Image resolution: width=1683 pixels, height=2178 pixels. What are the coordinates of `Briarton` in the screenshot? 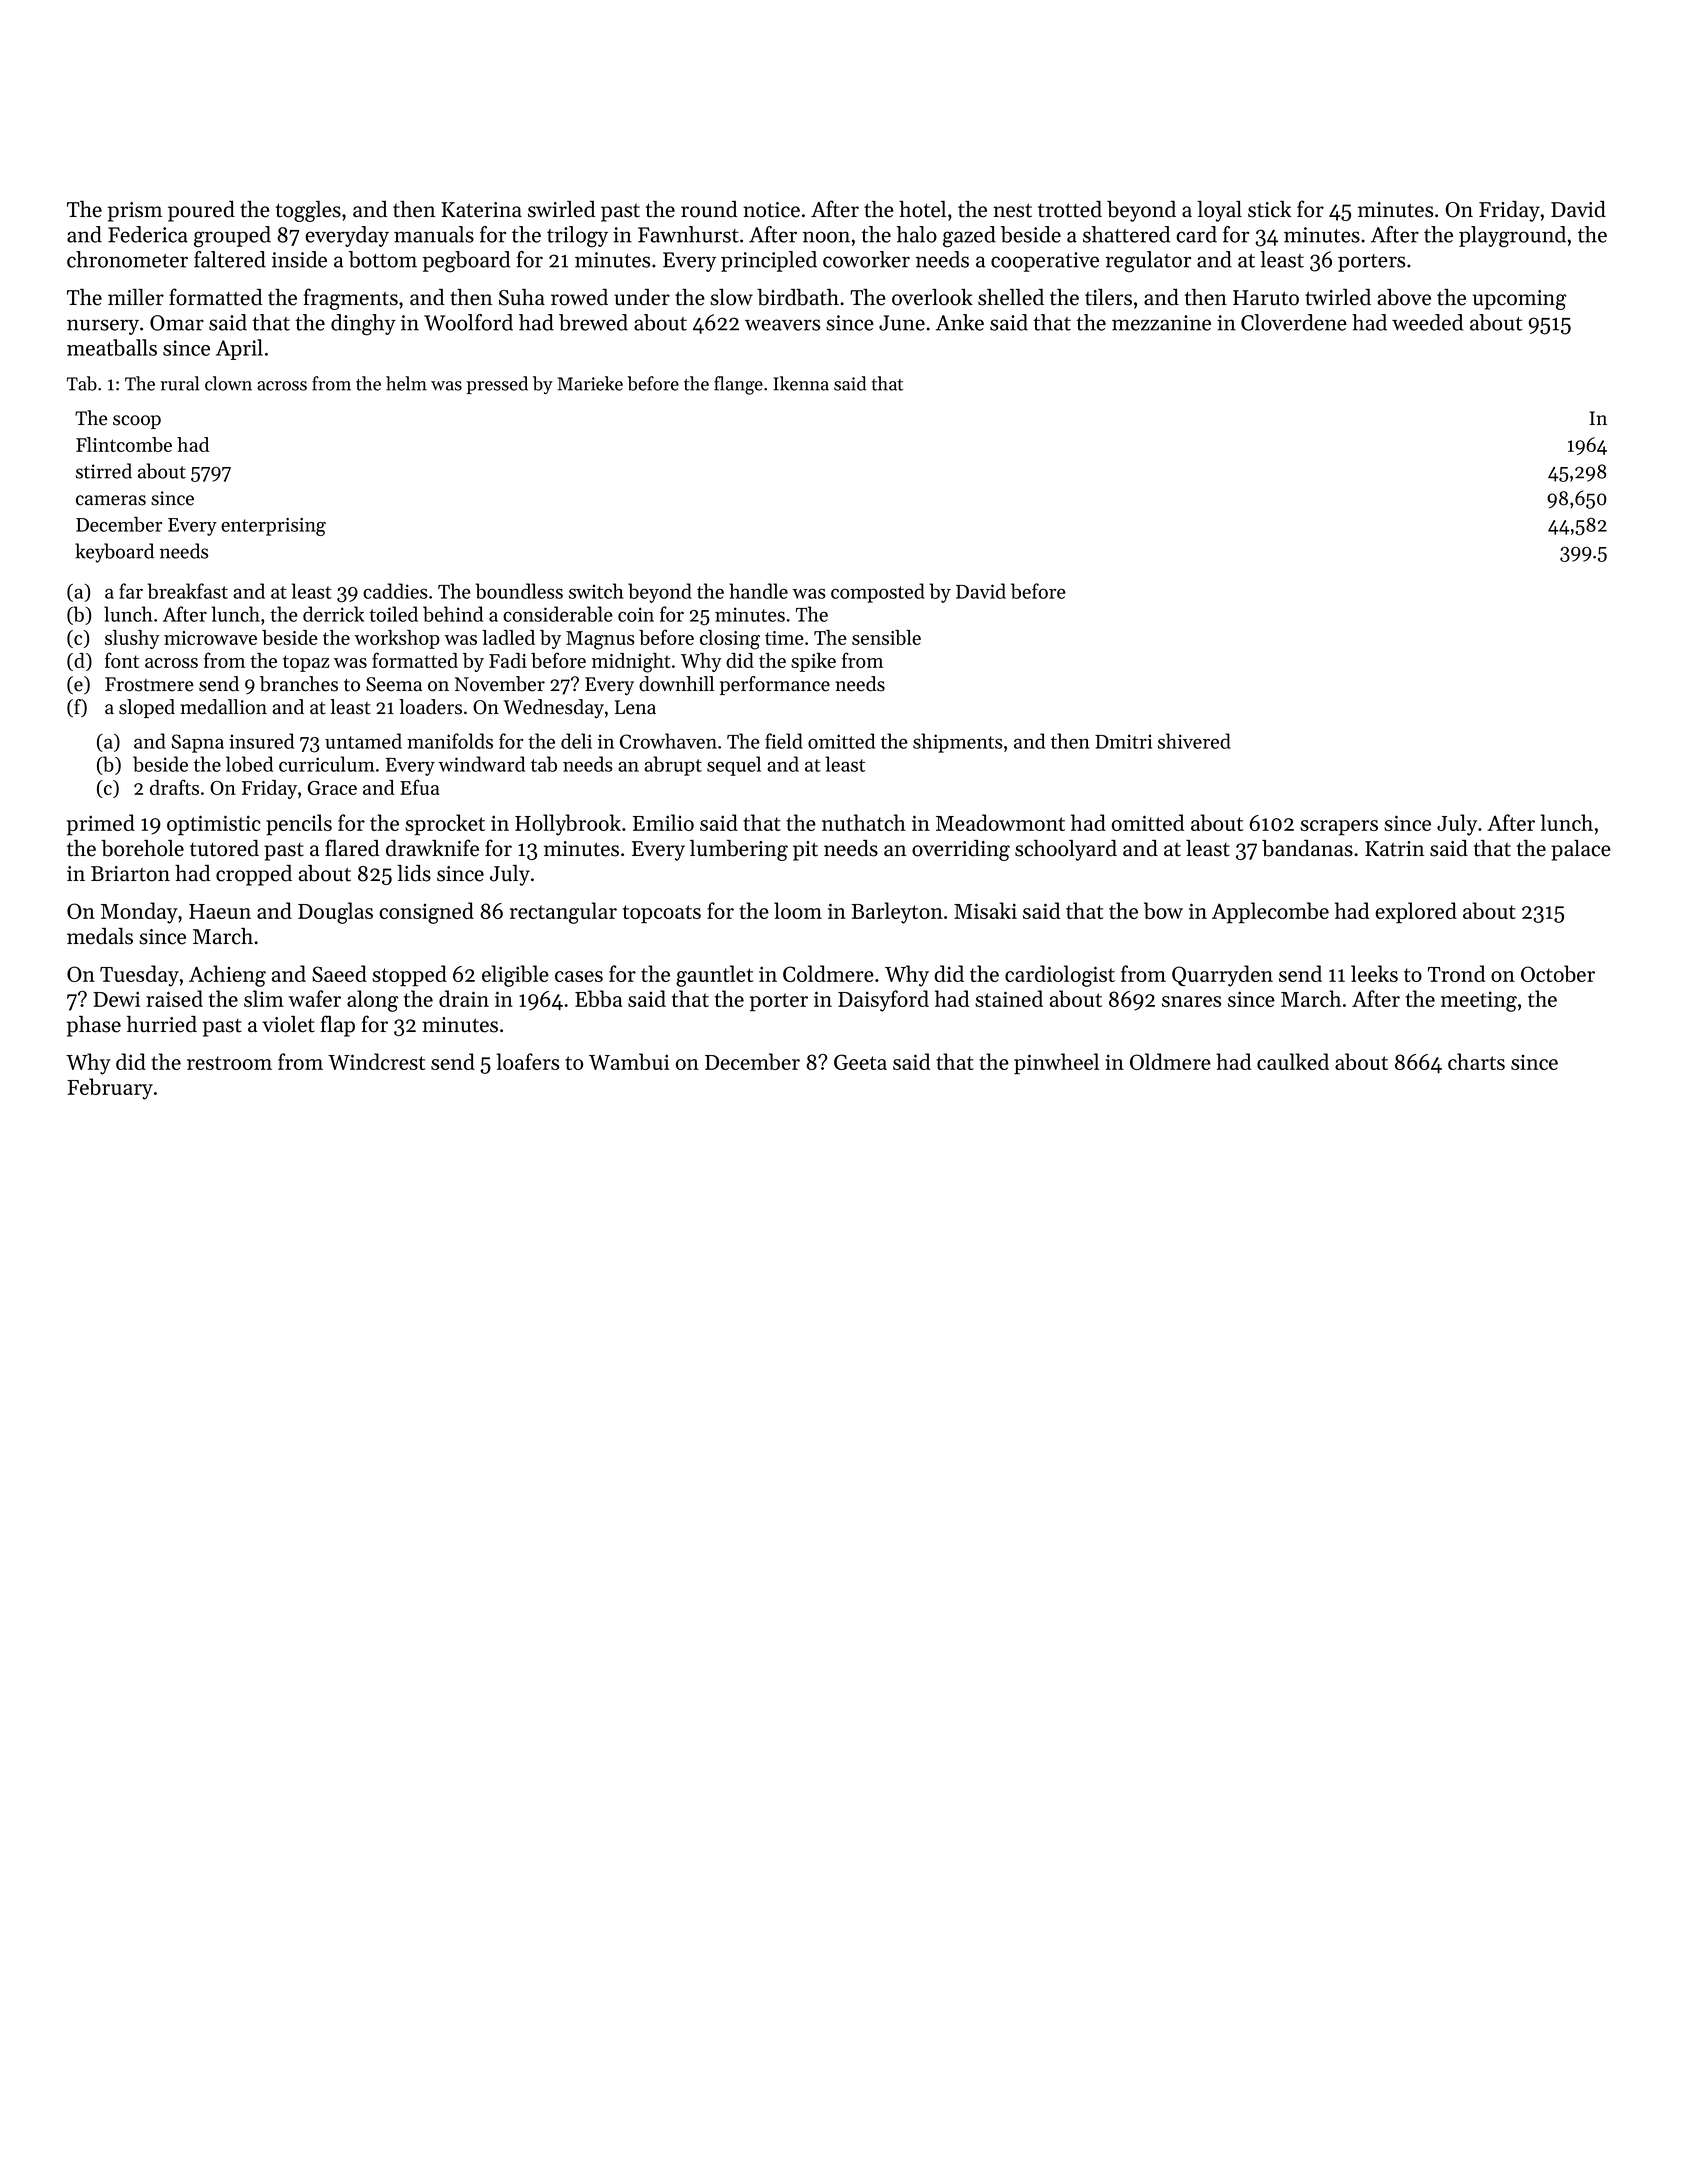 It's located at (130, 874).
